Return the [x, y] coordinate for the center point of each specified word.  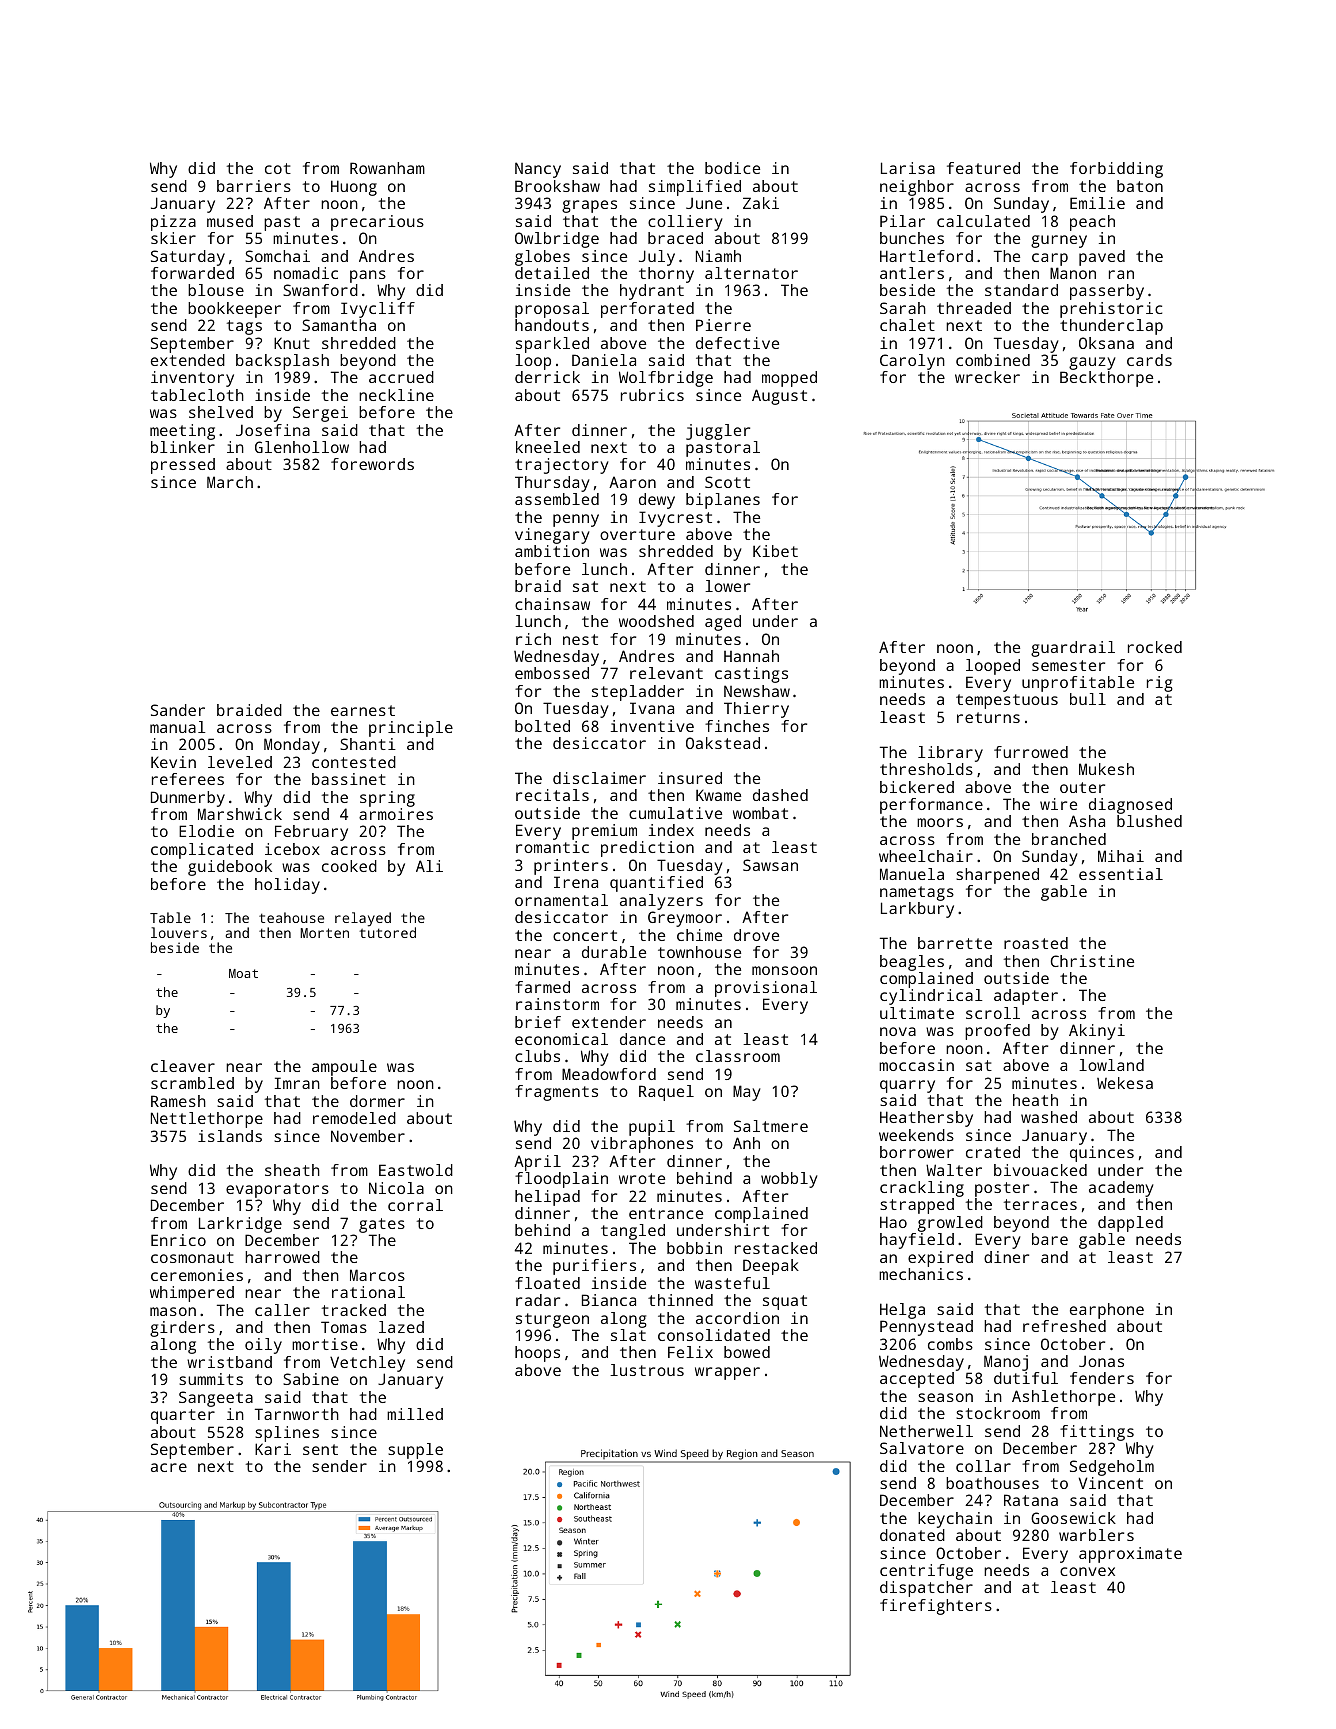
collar [983, 1466]
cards [1149, 360]
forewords [372, 464]
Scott [727, 482]
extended [188, 360]
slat [628, 1335]
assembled [557, 499]
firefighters [936, 1607]
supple [415, 1451]
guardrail [1073, 649]
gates [382, 1225]
